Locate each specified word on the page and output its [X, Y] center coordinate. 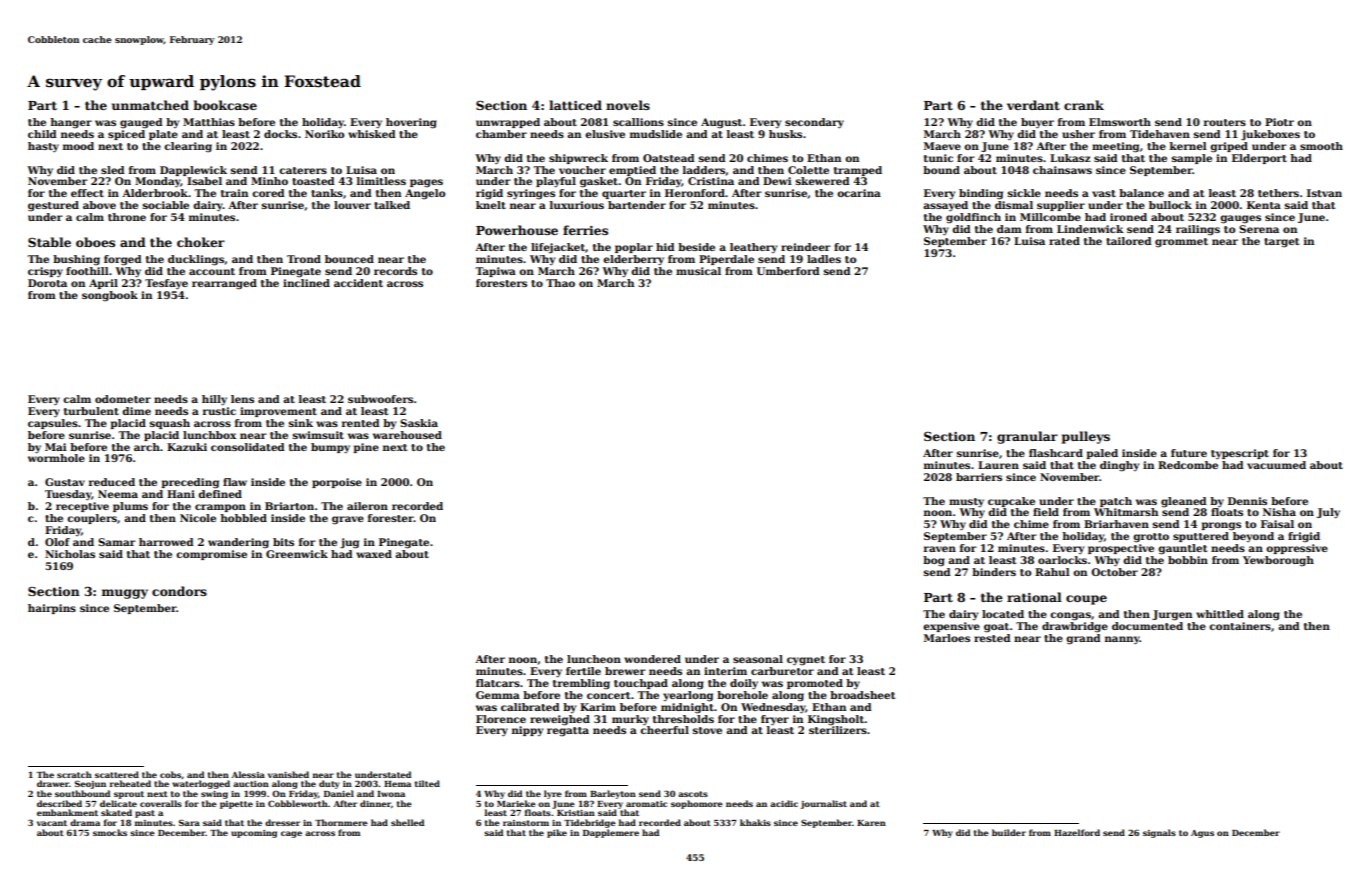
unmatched [150, 105]
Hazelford [1077, 832]
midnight [687, 708]
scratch [74, 774]
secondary [814, 123]
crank [1084, 105]
